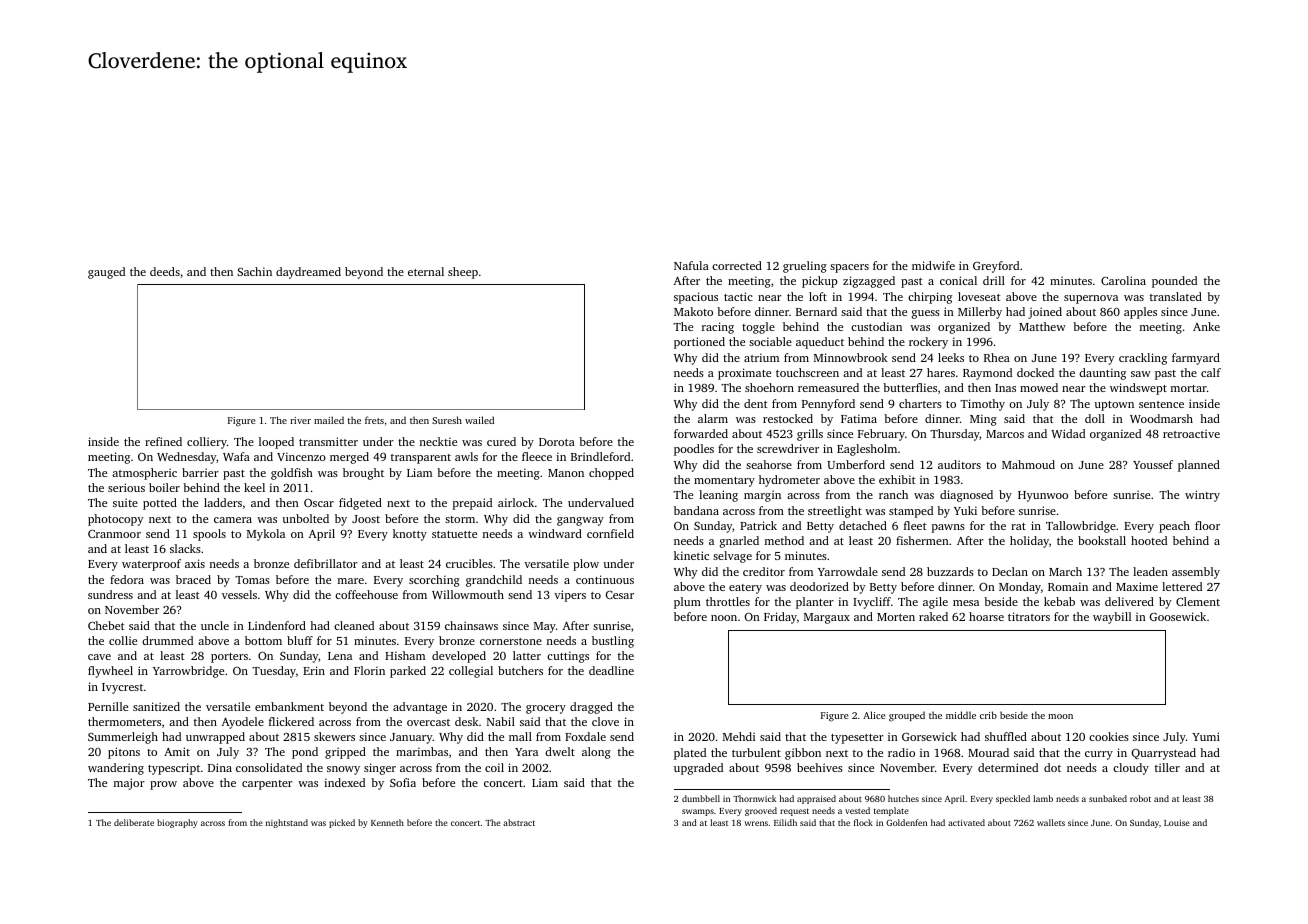  I want to click on biography, so click(177, 823).
